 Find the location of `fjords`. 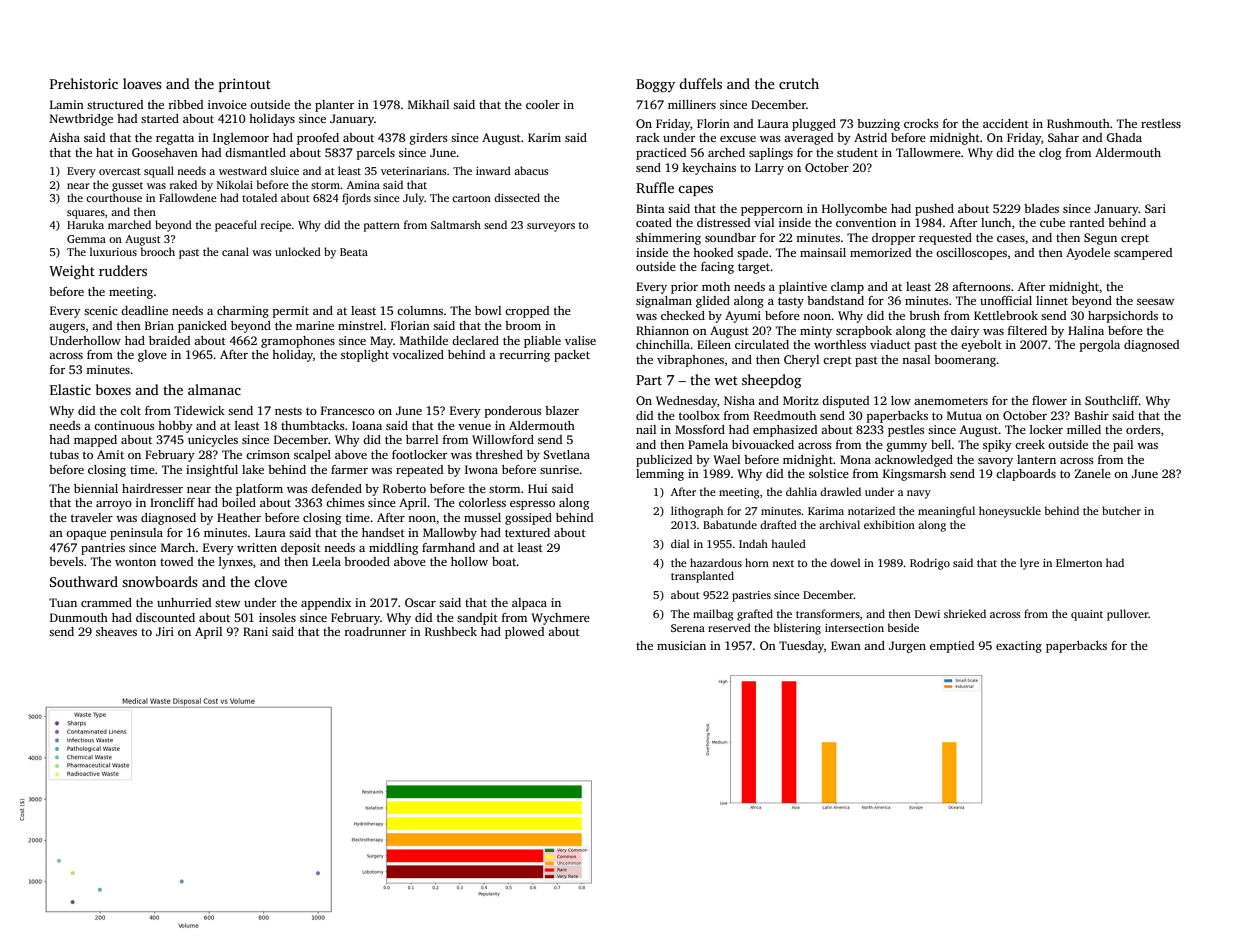

fjords is located at coordinates (356, 199).
